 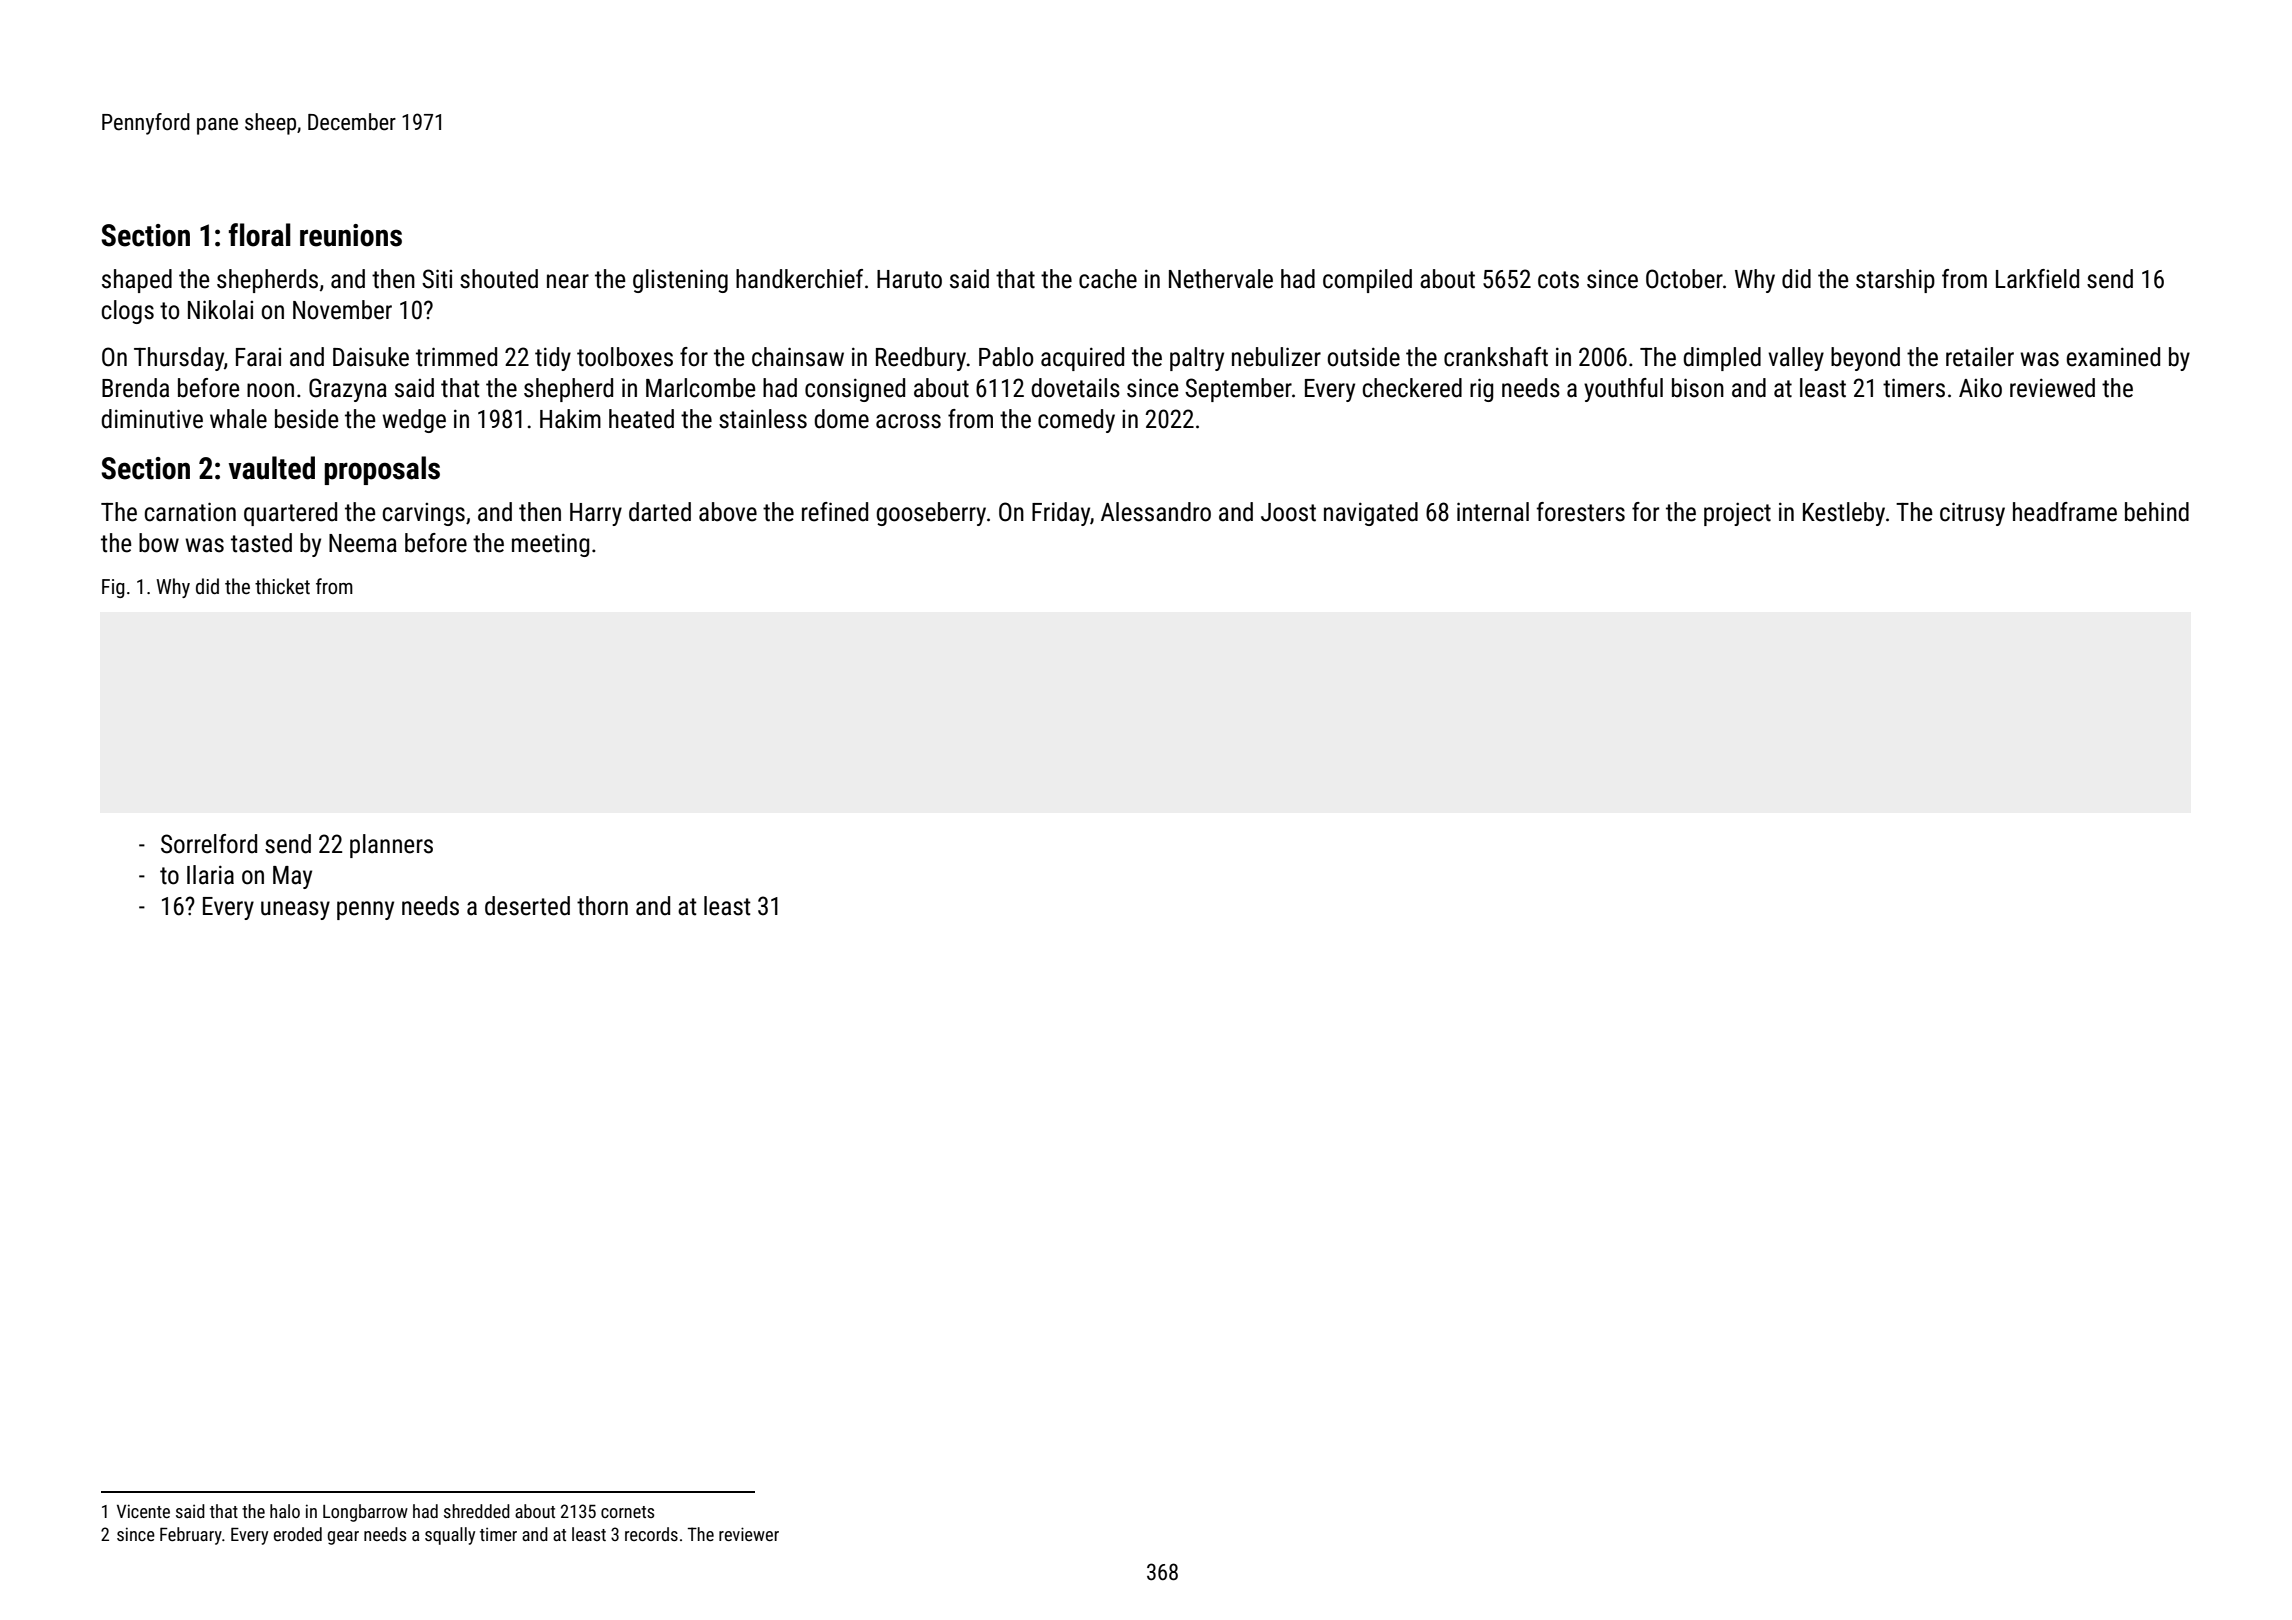 I want to click on thorn, so click(x=602, y=906).
